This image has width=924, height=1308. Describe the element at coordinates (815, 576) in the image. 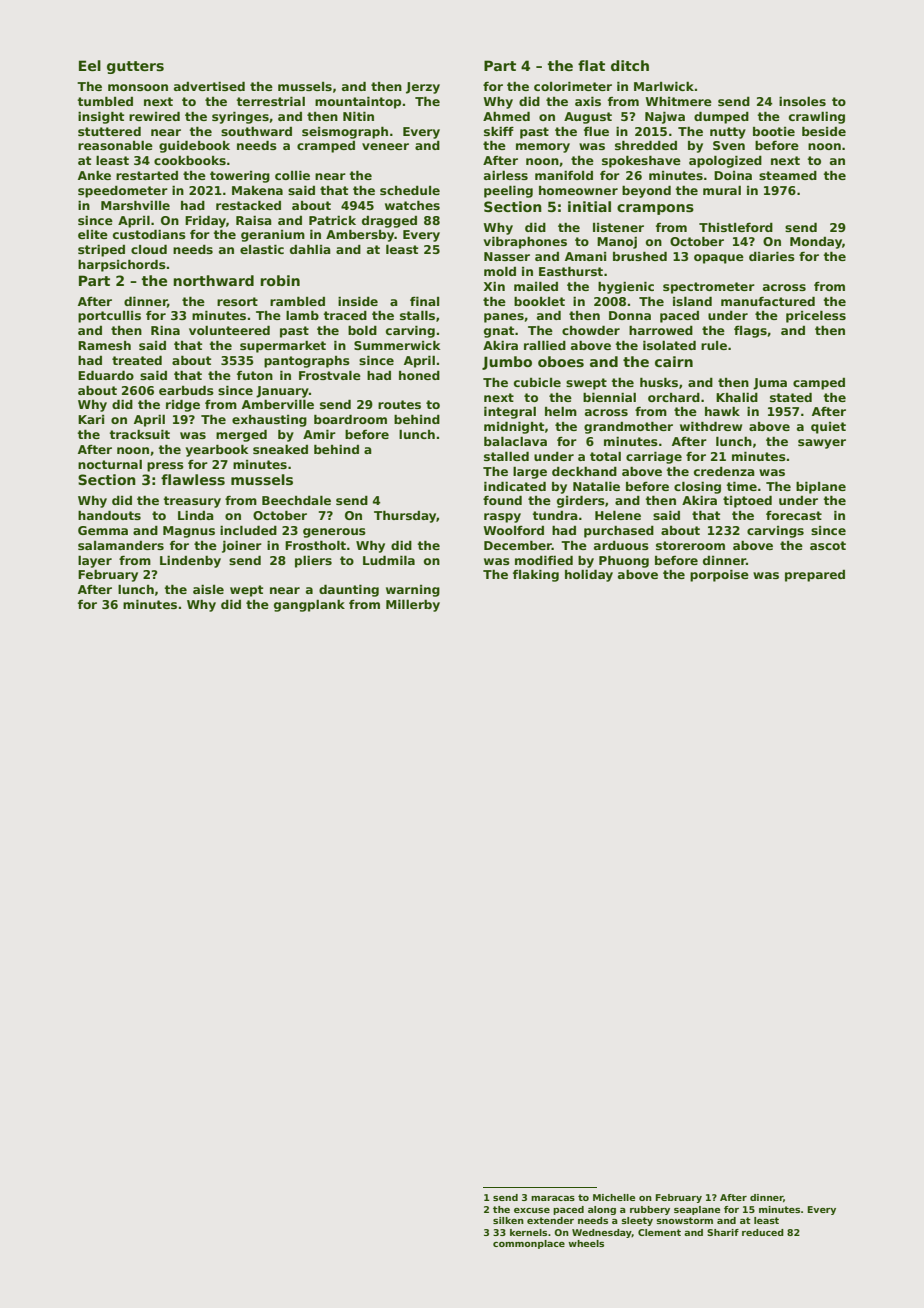

I see `prepared` at that location.
